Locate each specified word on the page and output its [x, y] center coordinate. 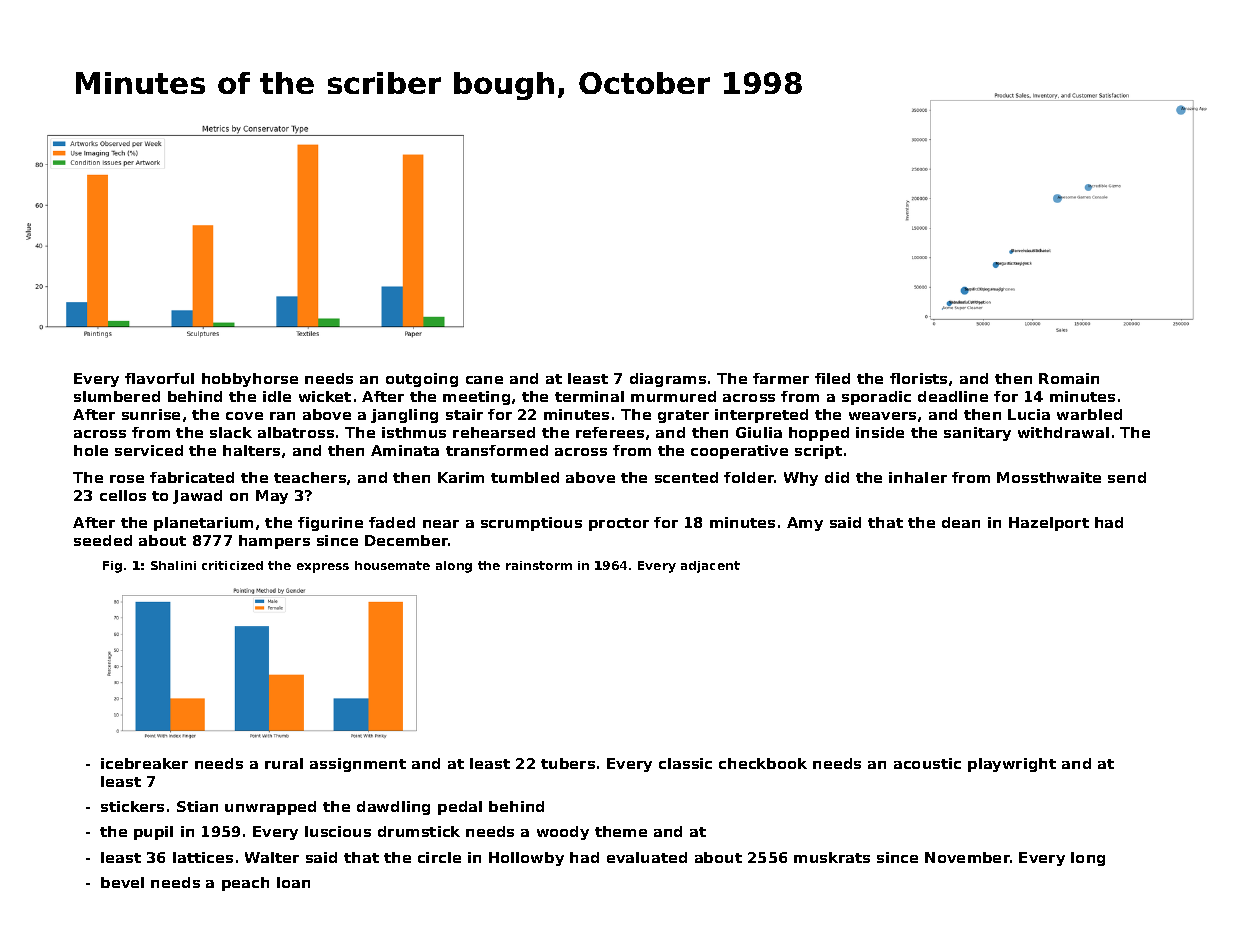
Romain [1069, 378]
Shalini [173, 565]
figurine [330, 524]
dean [961, 522]
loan [293, 882]
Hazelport [1049, 524]
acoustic [927, 763]
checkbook [763, 763]
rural [284, 763]
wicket [325, 396]
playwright [1012, 765]
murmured [673, 396]
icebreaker [144, 763]
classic [685, 763]
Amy [805, 524]
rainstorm [539, 565]
